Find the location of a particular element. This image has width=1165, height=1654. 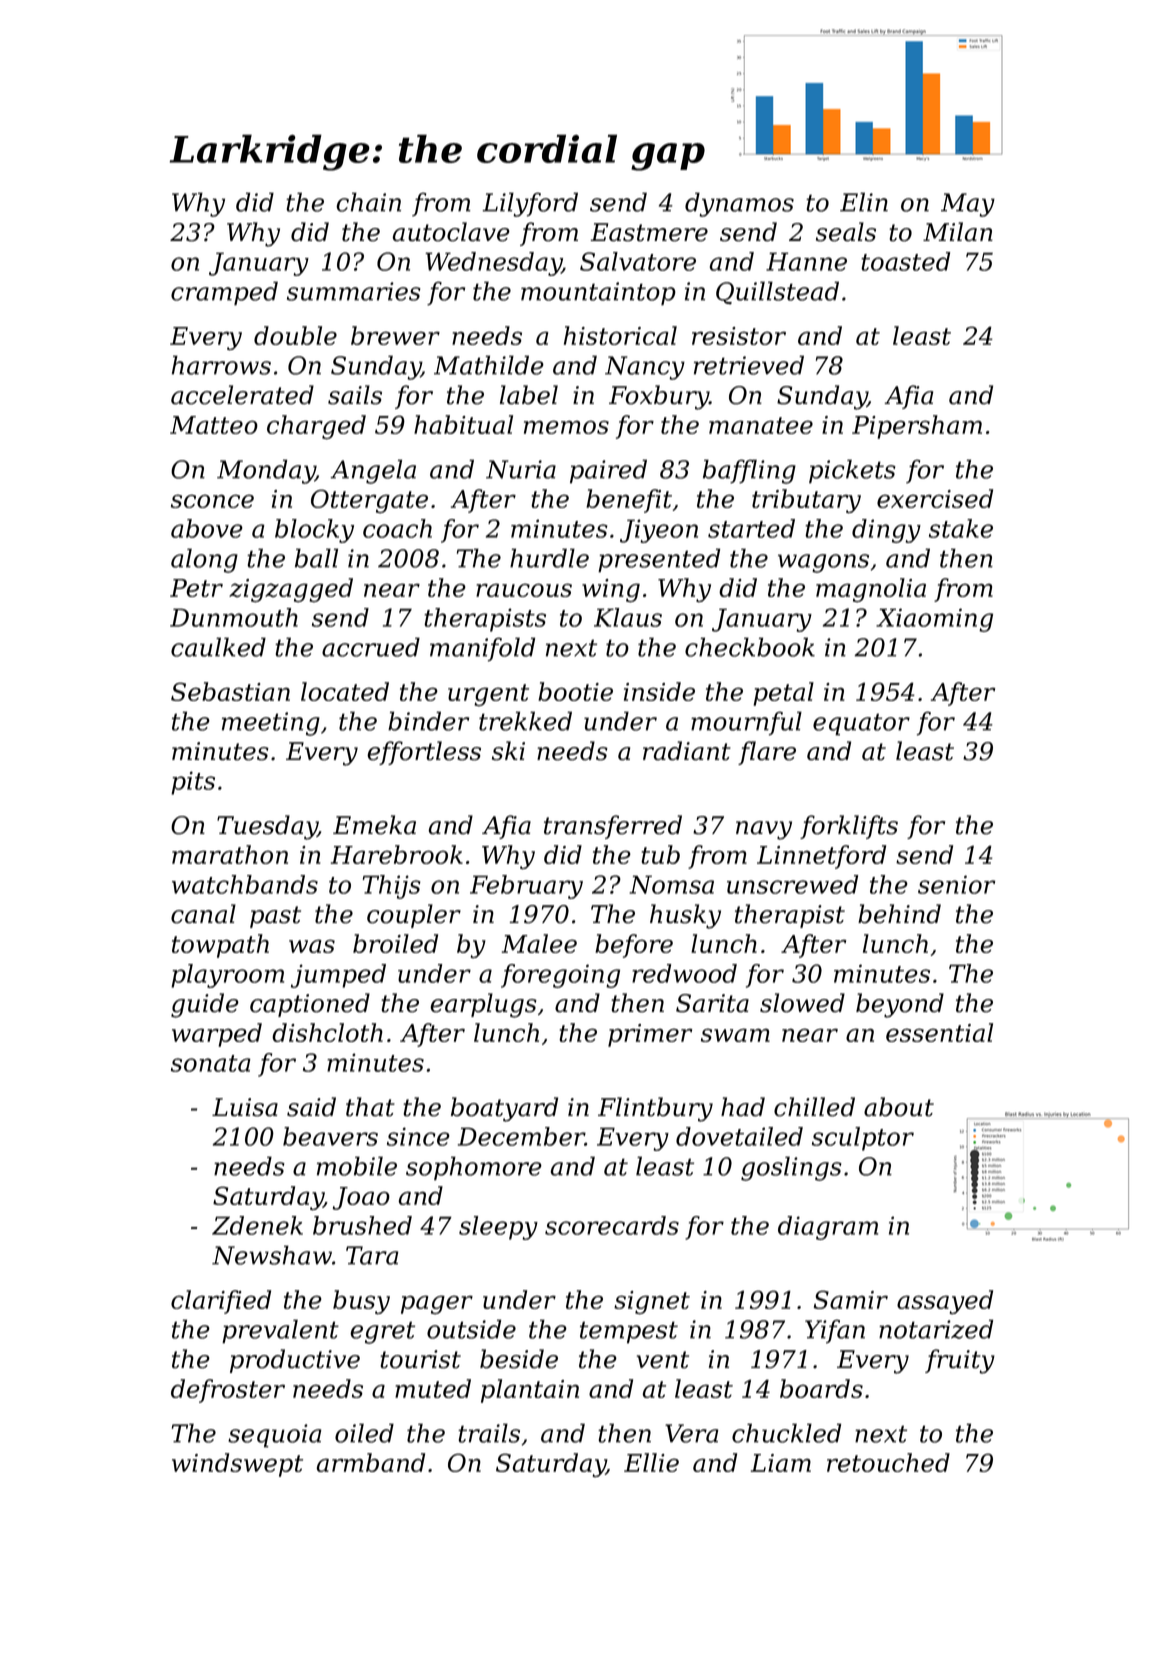

scorecards is located at coordinates (612, 1225).
